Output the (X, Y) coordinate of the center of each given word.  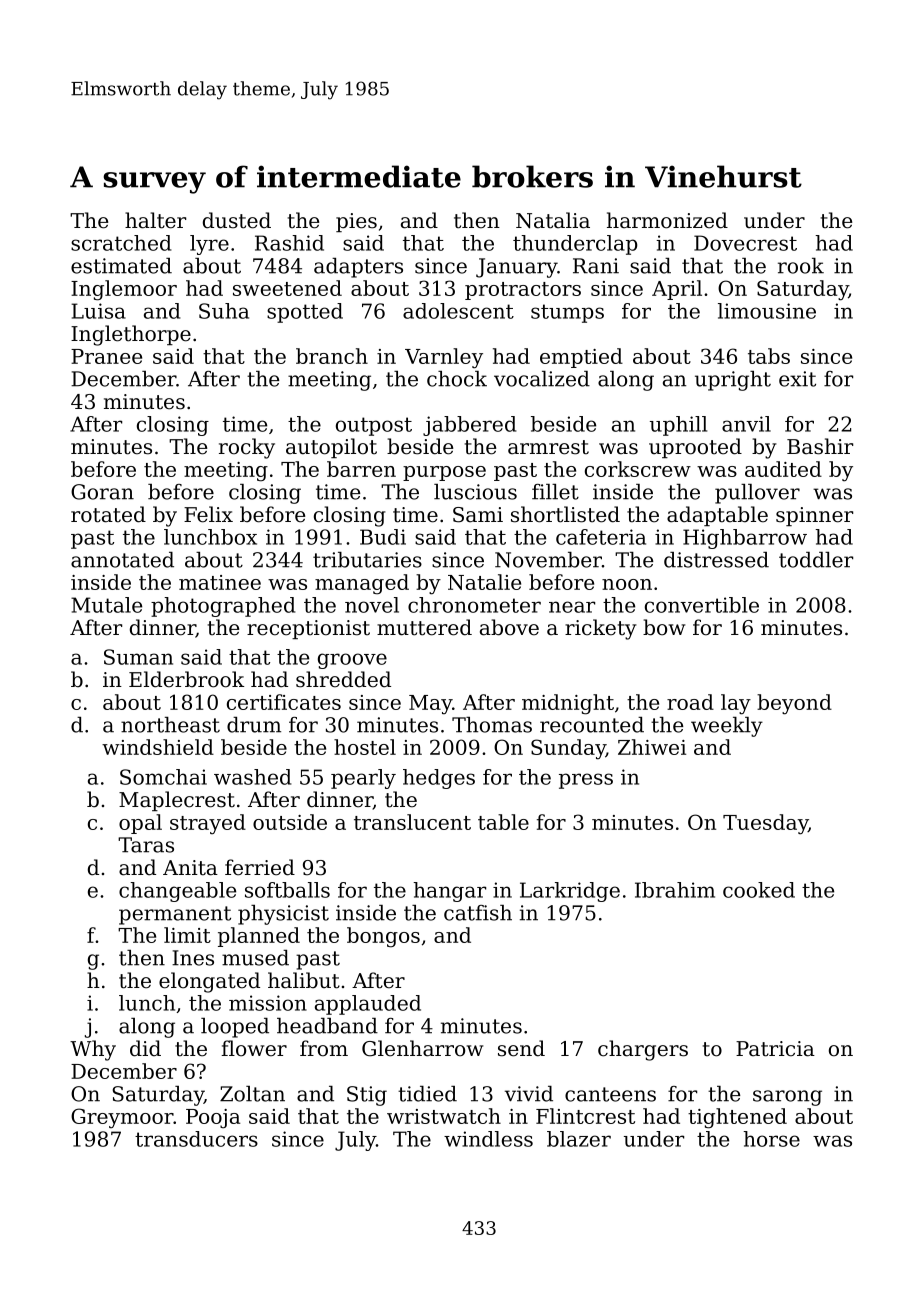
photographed (223, 607)
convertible (702, 605)
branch (332, 356)
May (430, 705)
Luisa (98, 311)
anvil (746, 424)
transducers (196, 1139)
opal (140, 824)
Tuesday (765, 824)
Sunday (568, 749)
